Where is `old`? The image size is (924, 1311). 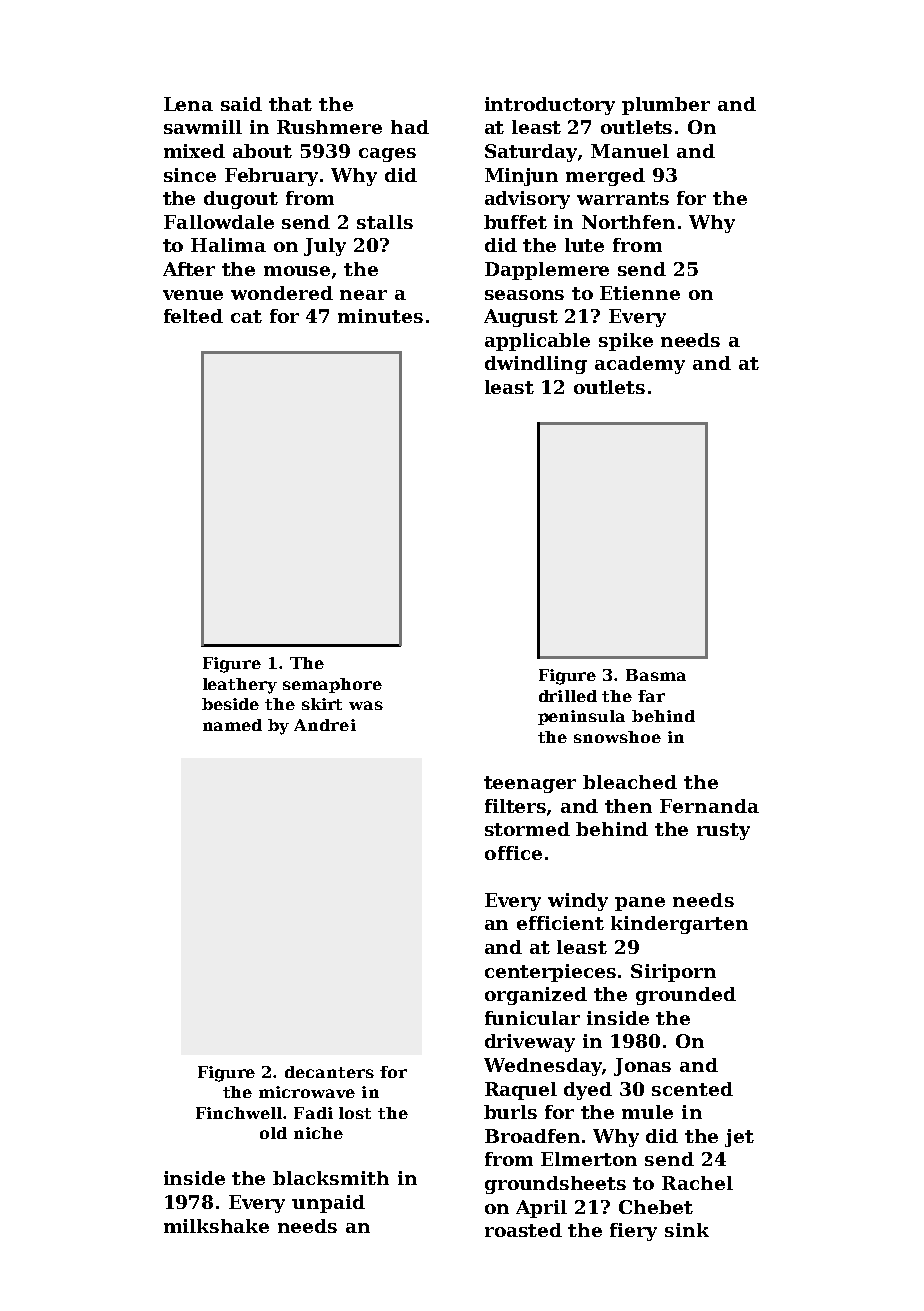
old is located at coordinates (273, 1133).
